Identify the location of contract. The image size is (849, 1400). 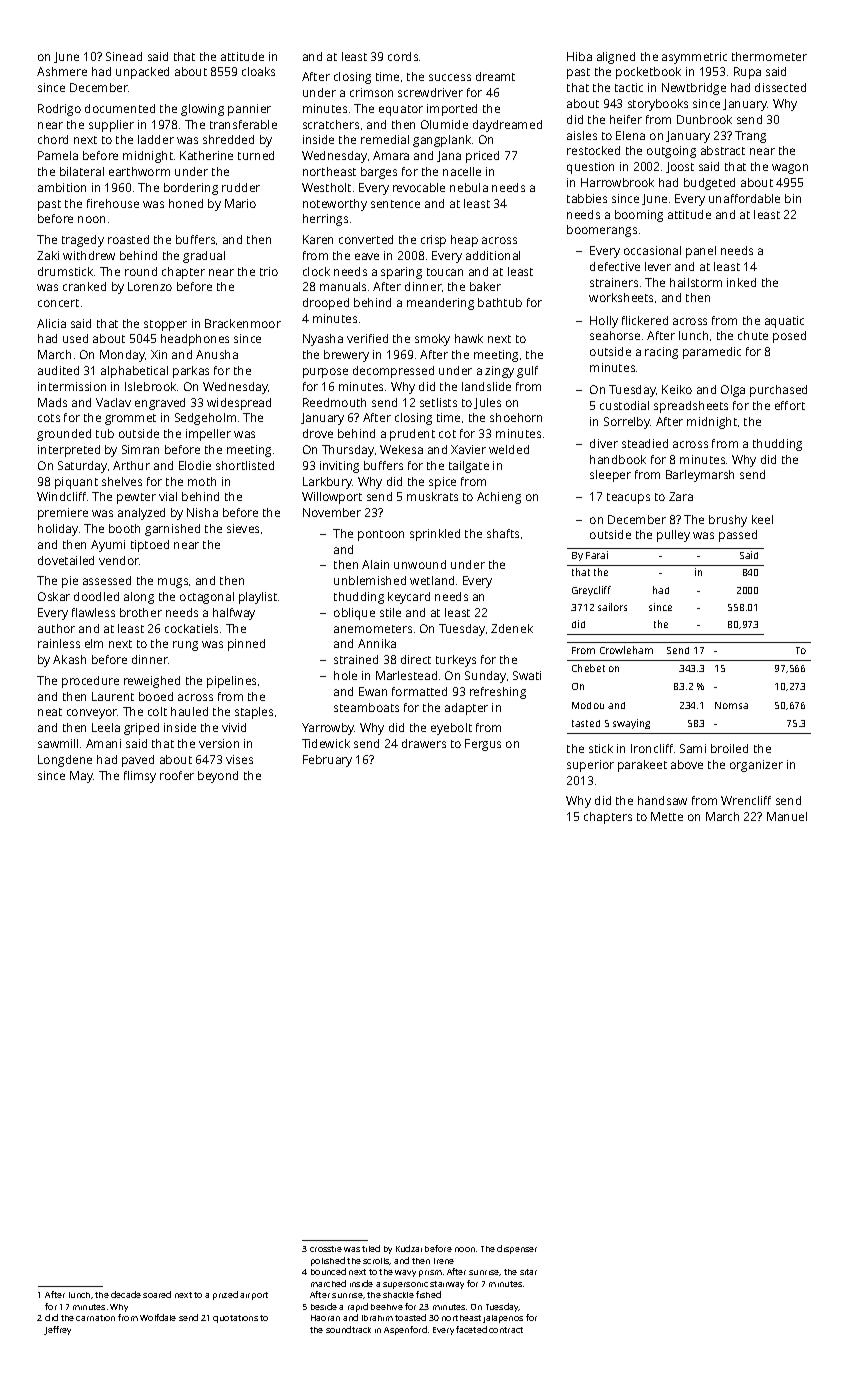
(506, 1330).
